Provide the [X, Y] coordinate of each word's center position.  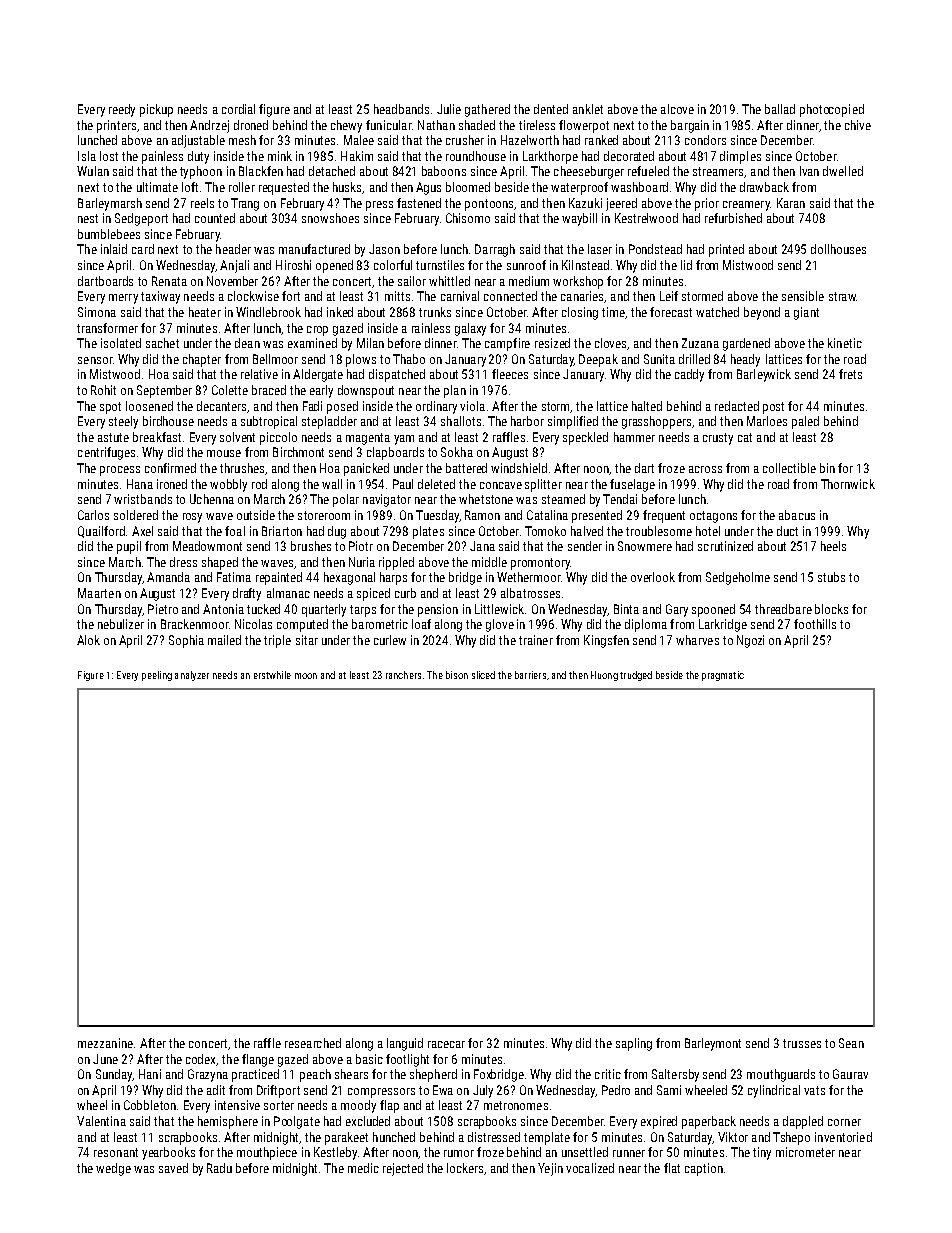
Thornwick [848, 484]
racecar [446, 1044]
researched [313, 1043]
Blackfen [261, 171]
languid [405, 1044]
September [164, 391]
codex [201, 1060]
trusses [802, 1043]
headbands [401, 109]
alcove [677, 109]
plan [455, 391]
